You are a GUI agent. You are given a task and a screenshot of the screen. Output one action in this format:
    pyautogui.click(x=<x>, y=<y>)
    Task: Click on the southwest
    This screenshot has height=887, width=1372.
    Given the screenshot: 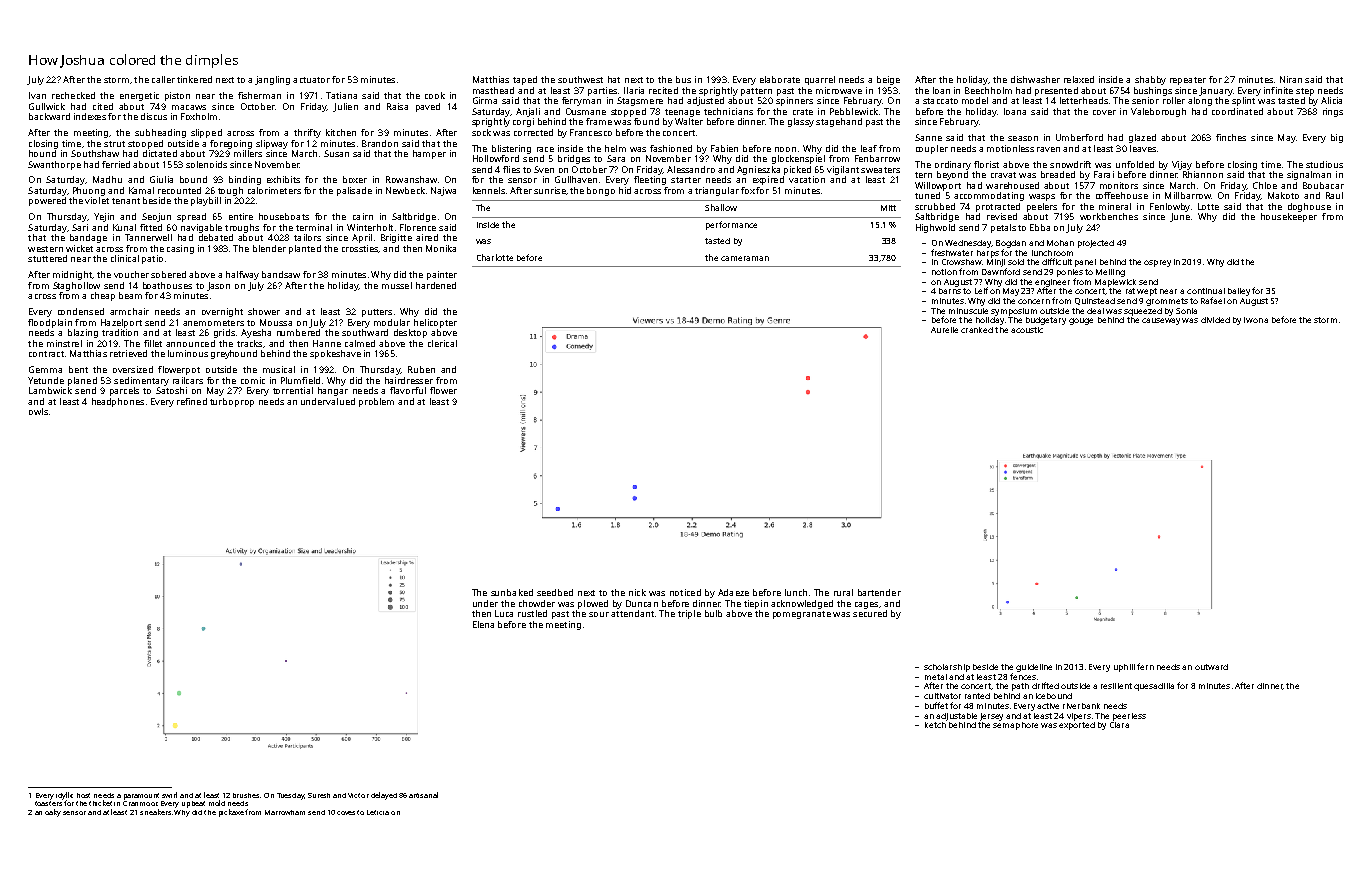 What is the action you would take?
    pyautogui.click(x=580, y=79)
